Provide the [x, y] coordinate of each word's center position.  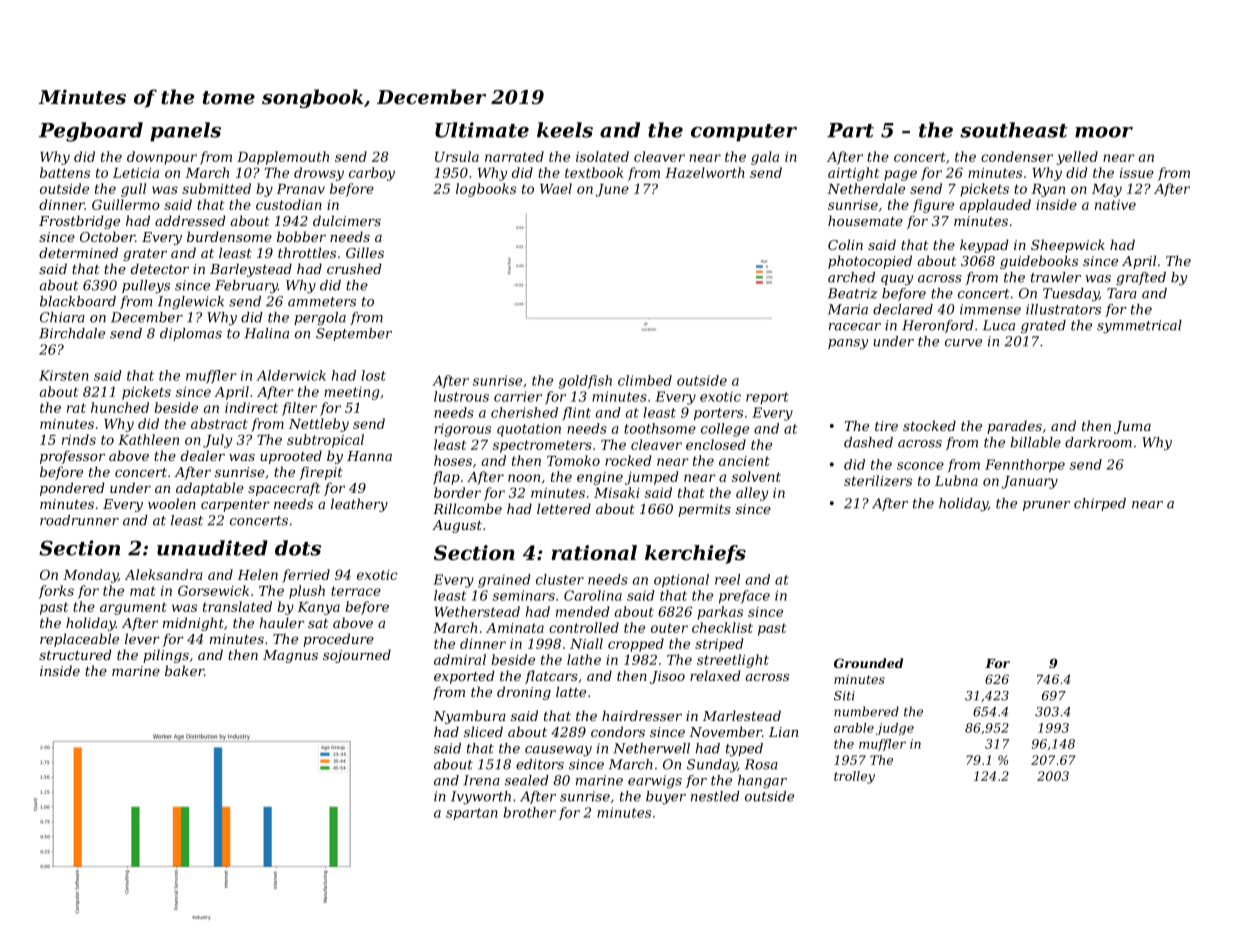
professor [72, 457]
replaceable [79, 640]
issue [1137, 173]
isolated [602, 156]
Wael [556, 188]
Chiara [62, 317]
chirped [1100, 504]
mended [582, 611]
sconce [920, 466]
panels [185, 132]
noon [524, 478]
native [1115, 205]
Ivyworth [481, 798]
